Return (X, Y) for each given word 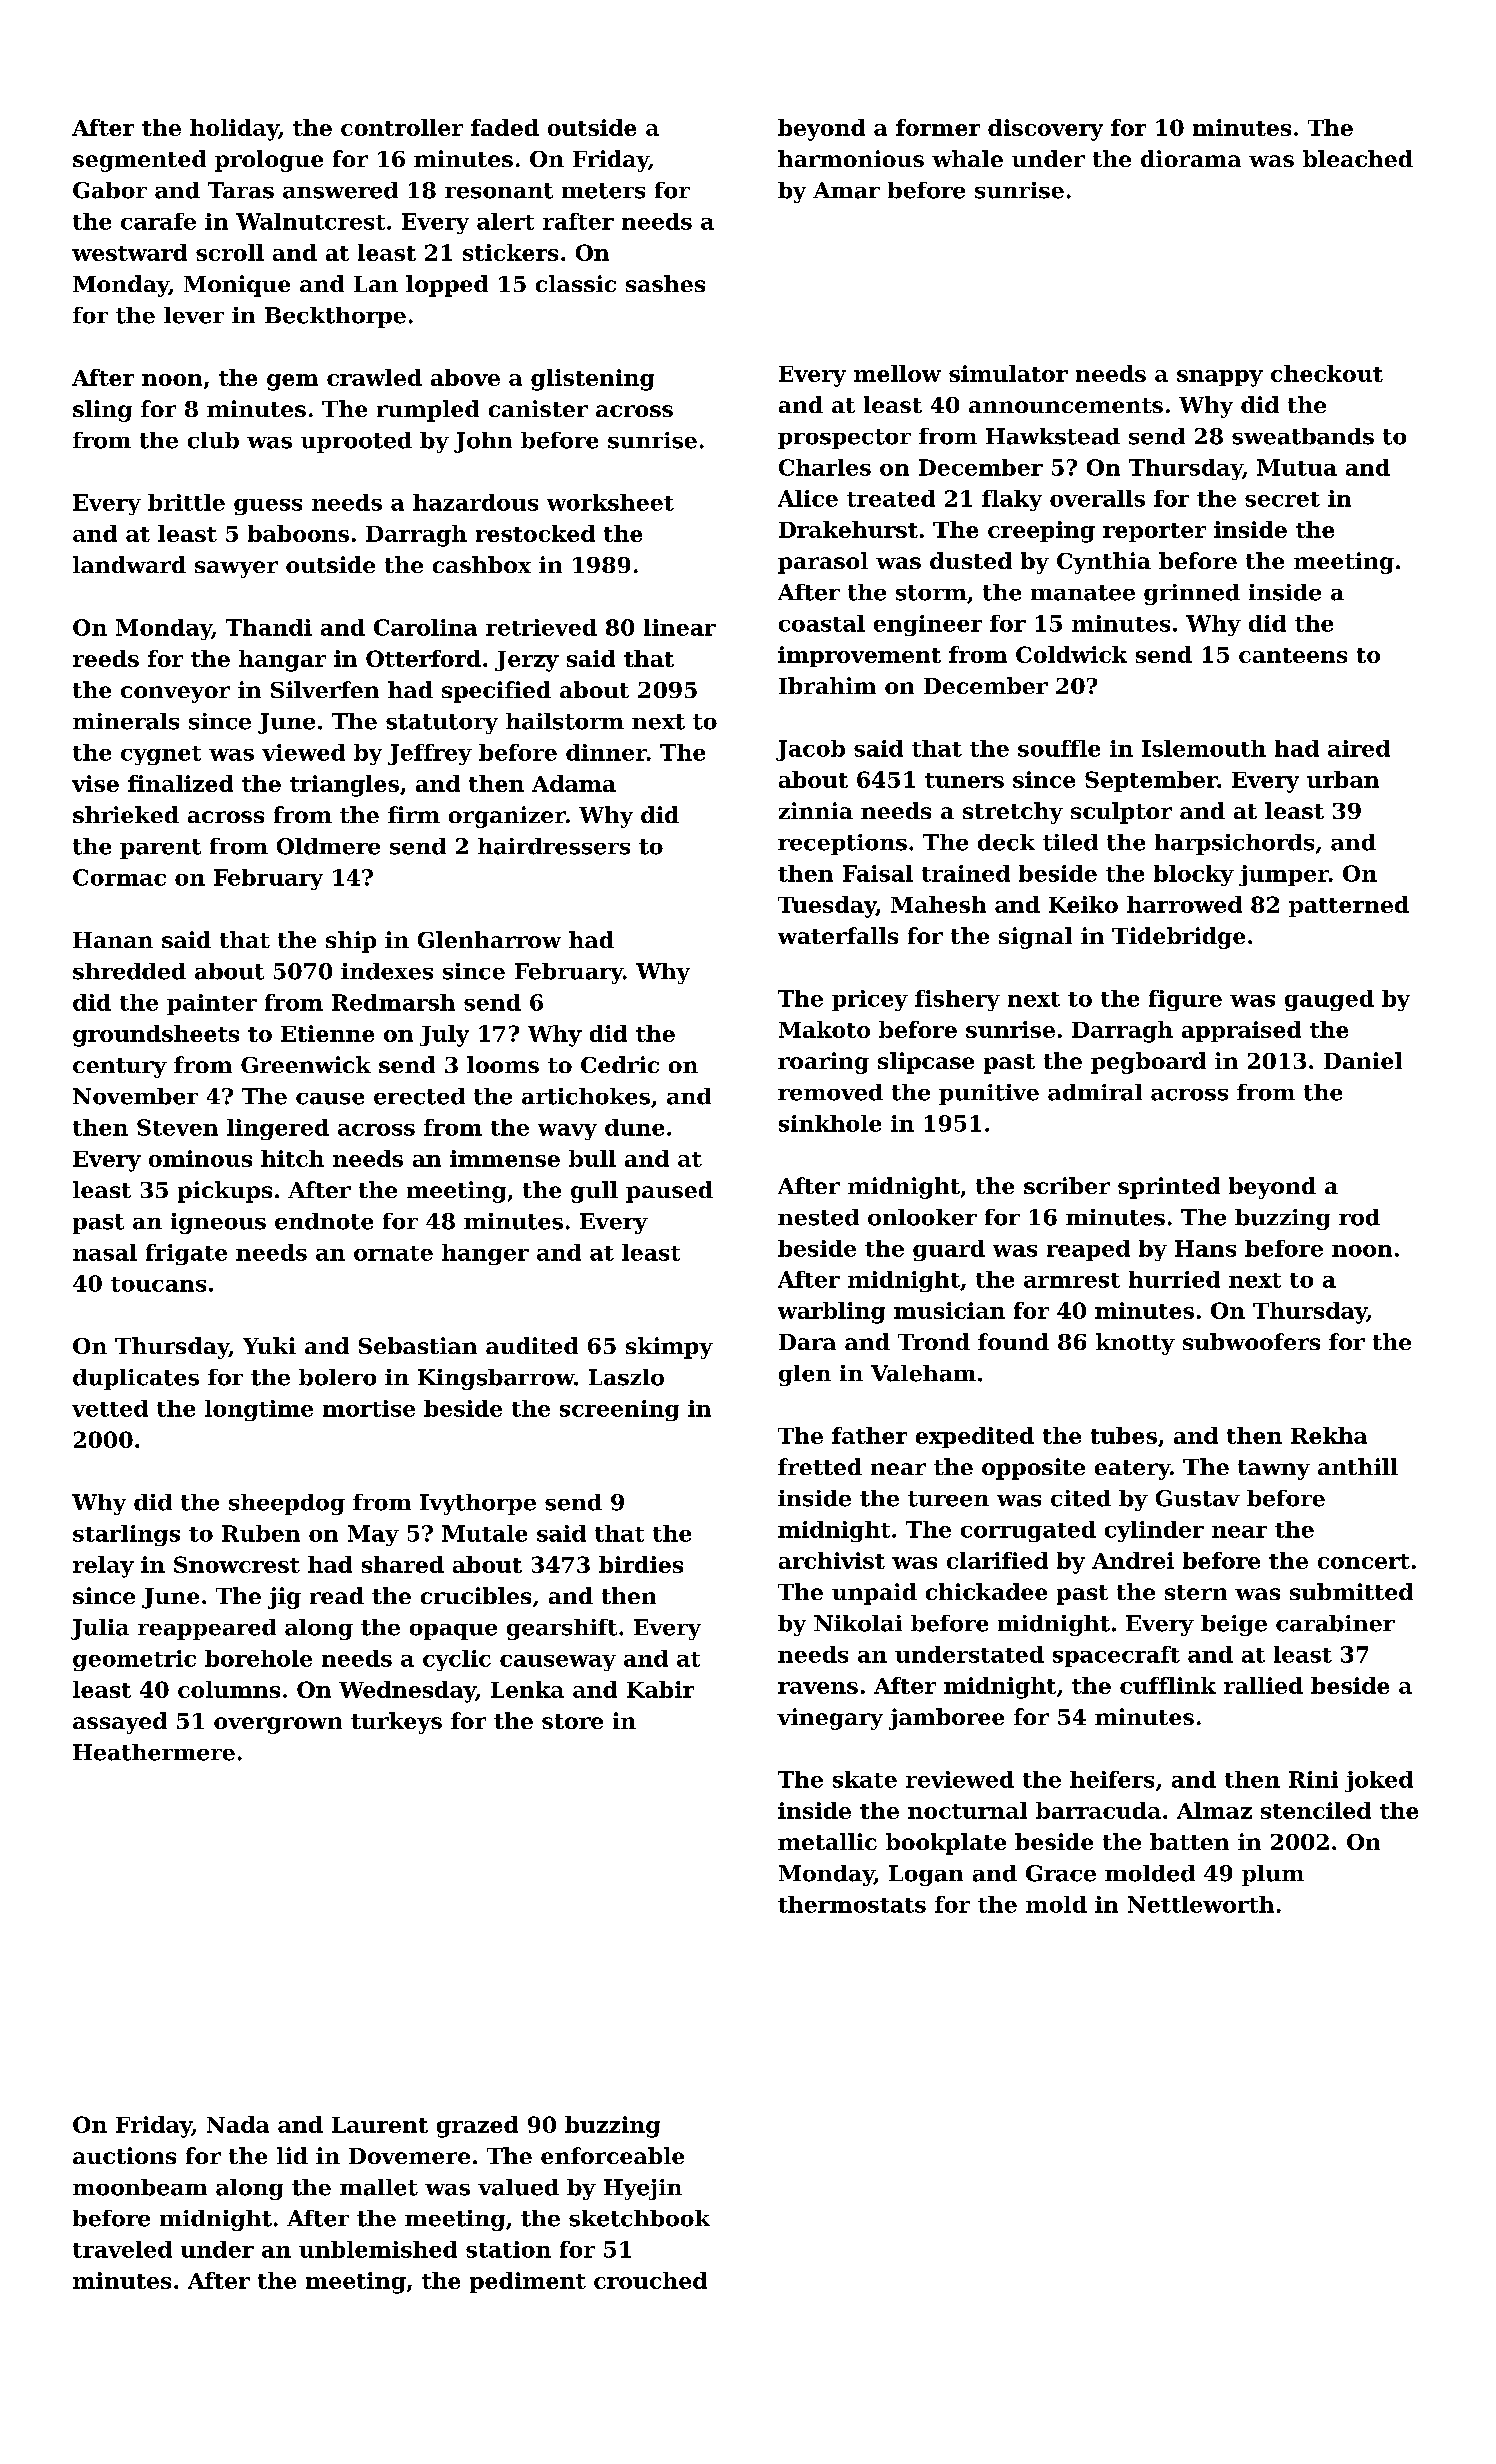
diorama (1191, 158)
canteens (1293, 655)
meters (603, 191)
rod (1359, 1217)
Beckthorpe (335, 317)
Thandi (269, 627)
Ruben (261, 1533)
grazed (477, 2127)
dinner (606, 752)
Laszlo (626, 1377)
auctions (124, 2155)
